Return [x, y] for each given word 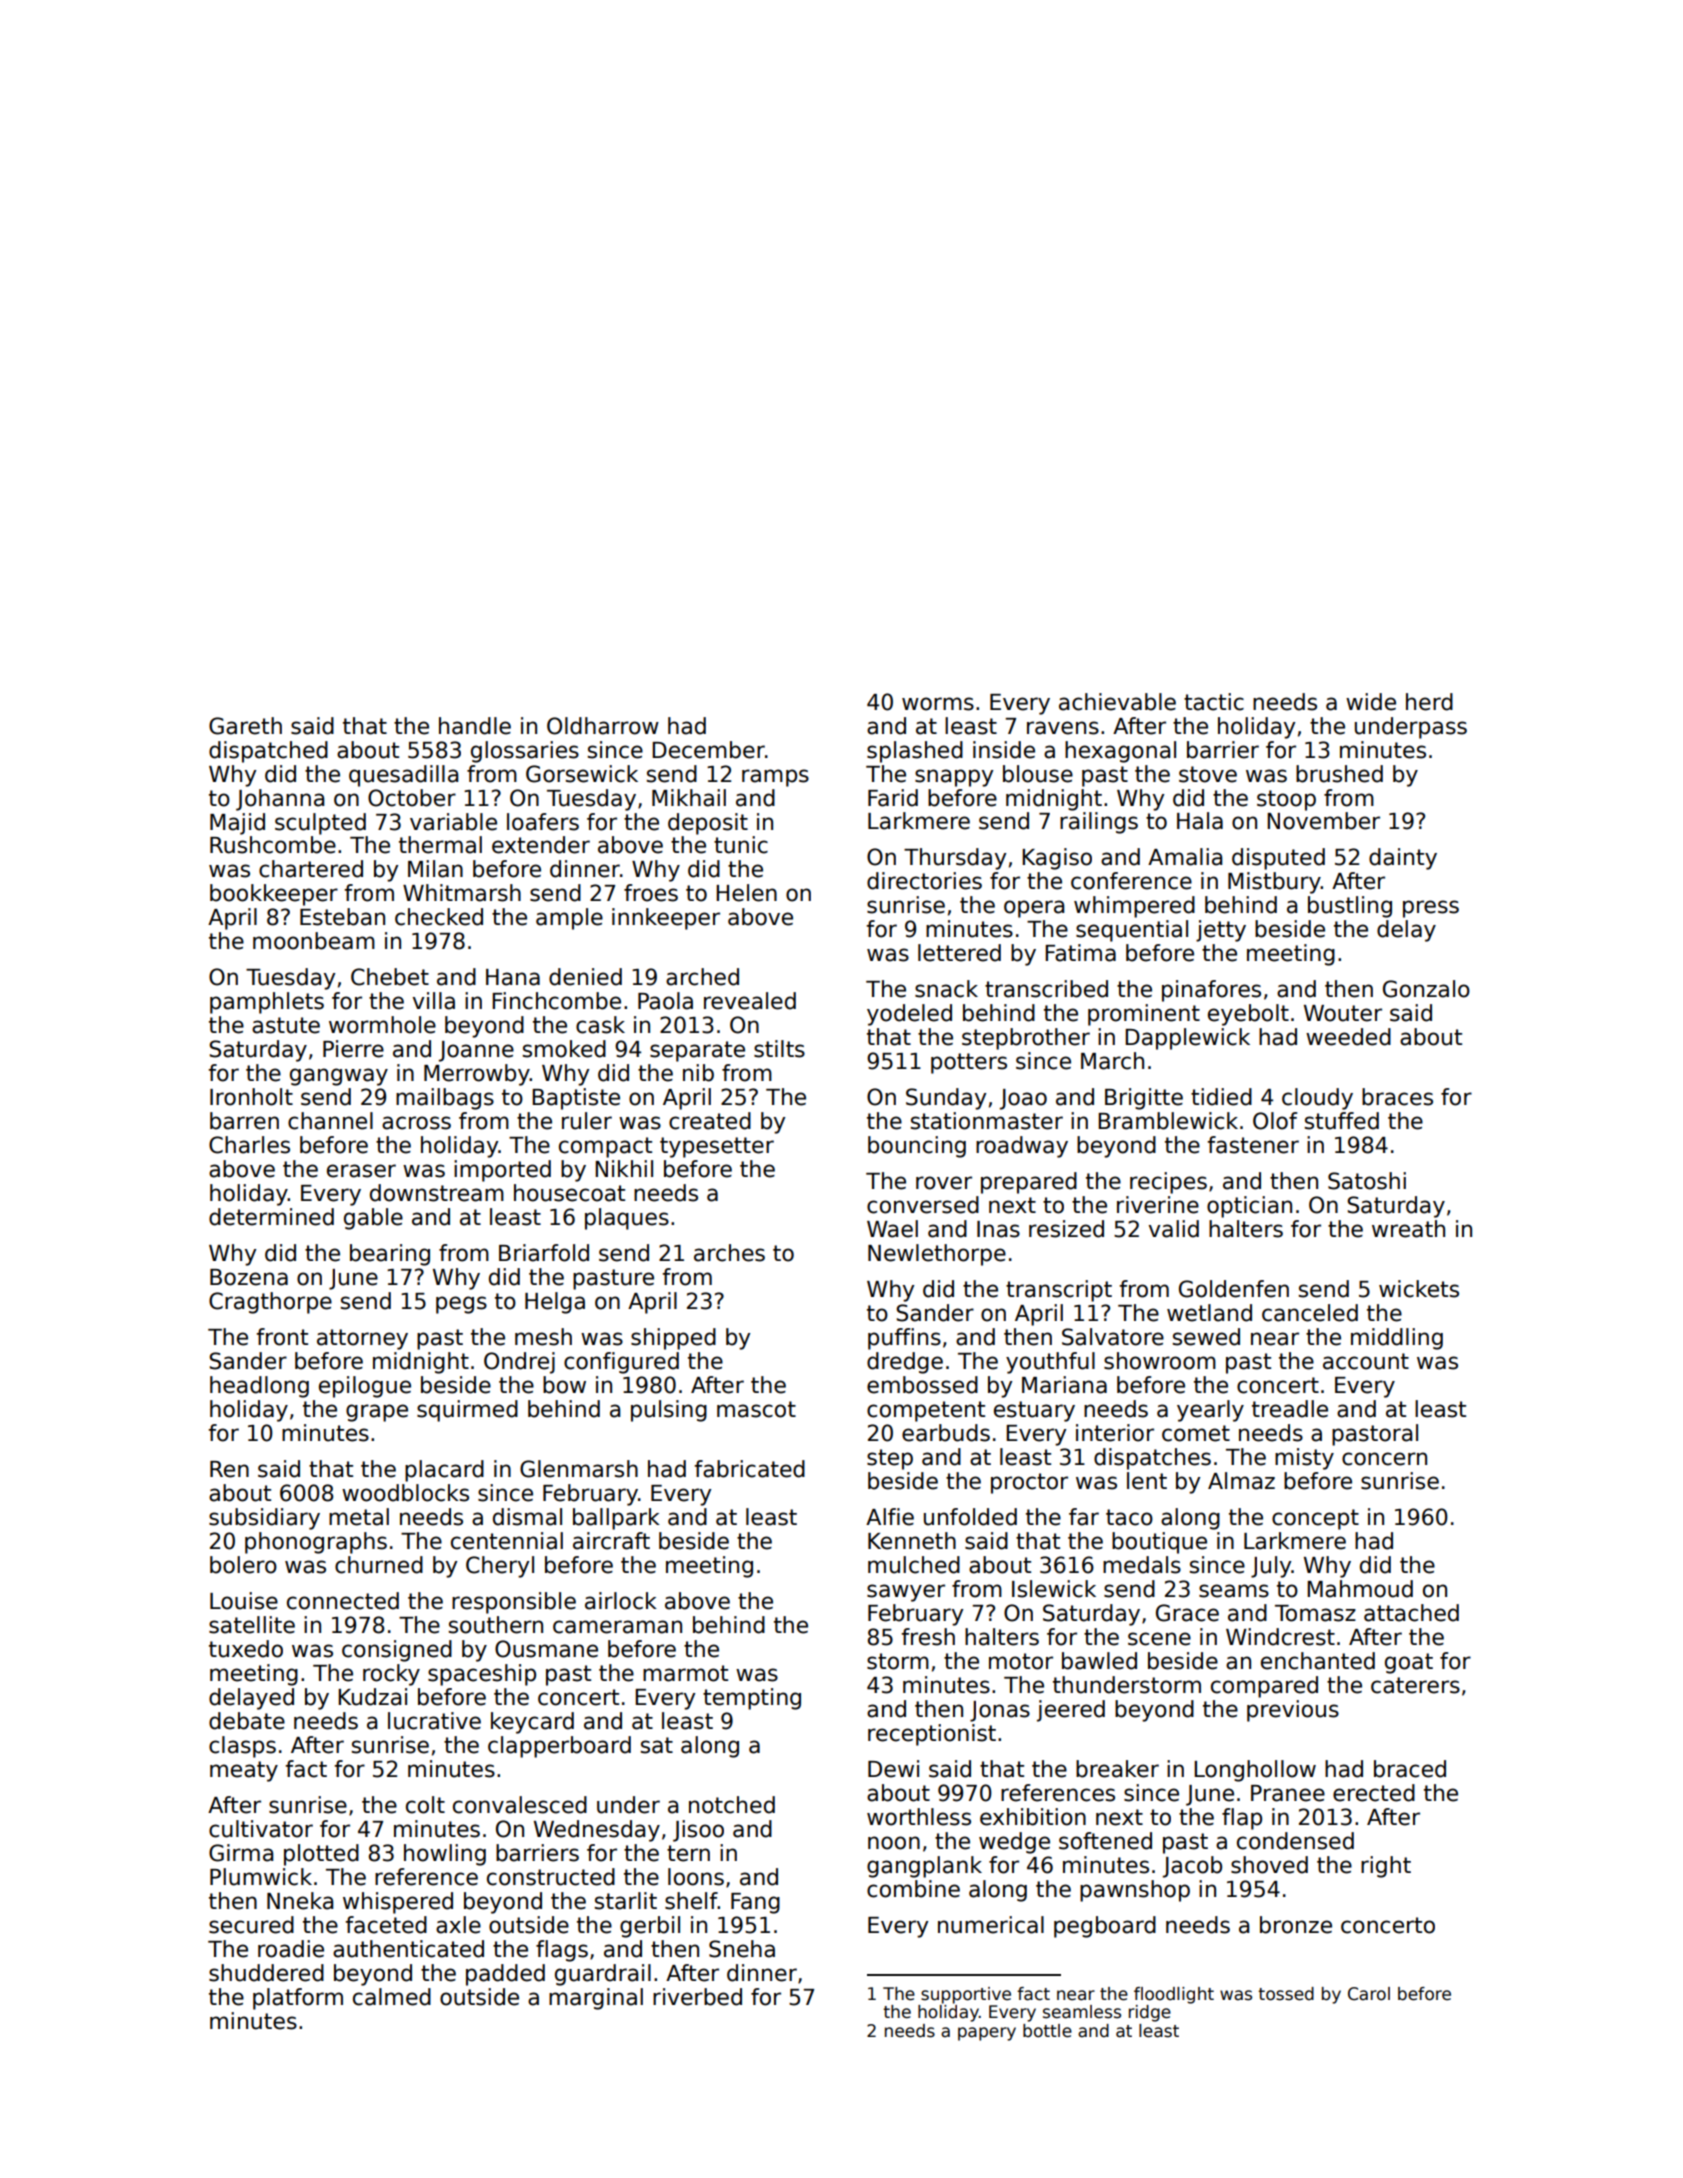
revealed [750, 1001]
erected [1374, 1793]
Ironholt [251, 1097]
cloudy [1317, 1099]
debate [247, 1721]
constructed [551, 1877]
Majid [237, 824]
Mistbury [1274, 883]
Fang [755, 1903]
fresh [928, 1637]
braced [1410, 1769]
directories [924, 881]
